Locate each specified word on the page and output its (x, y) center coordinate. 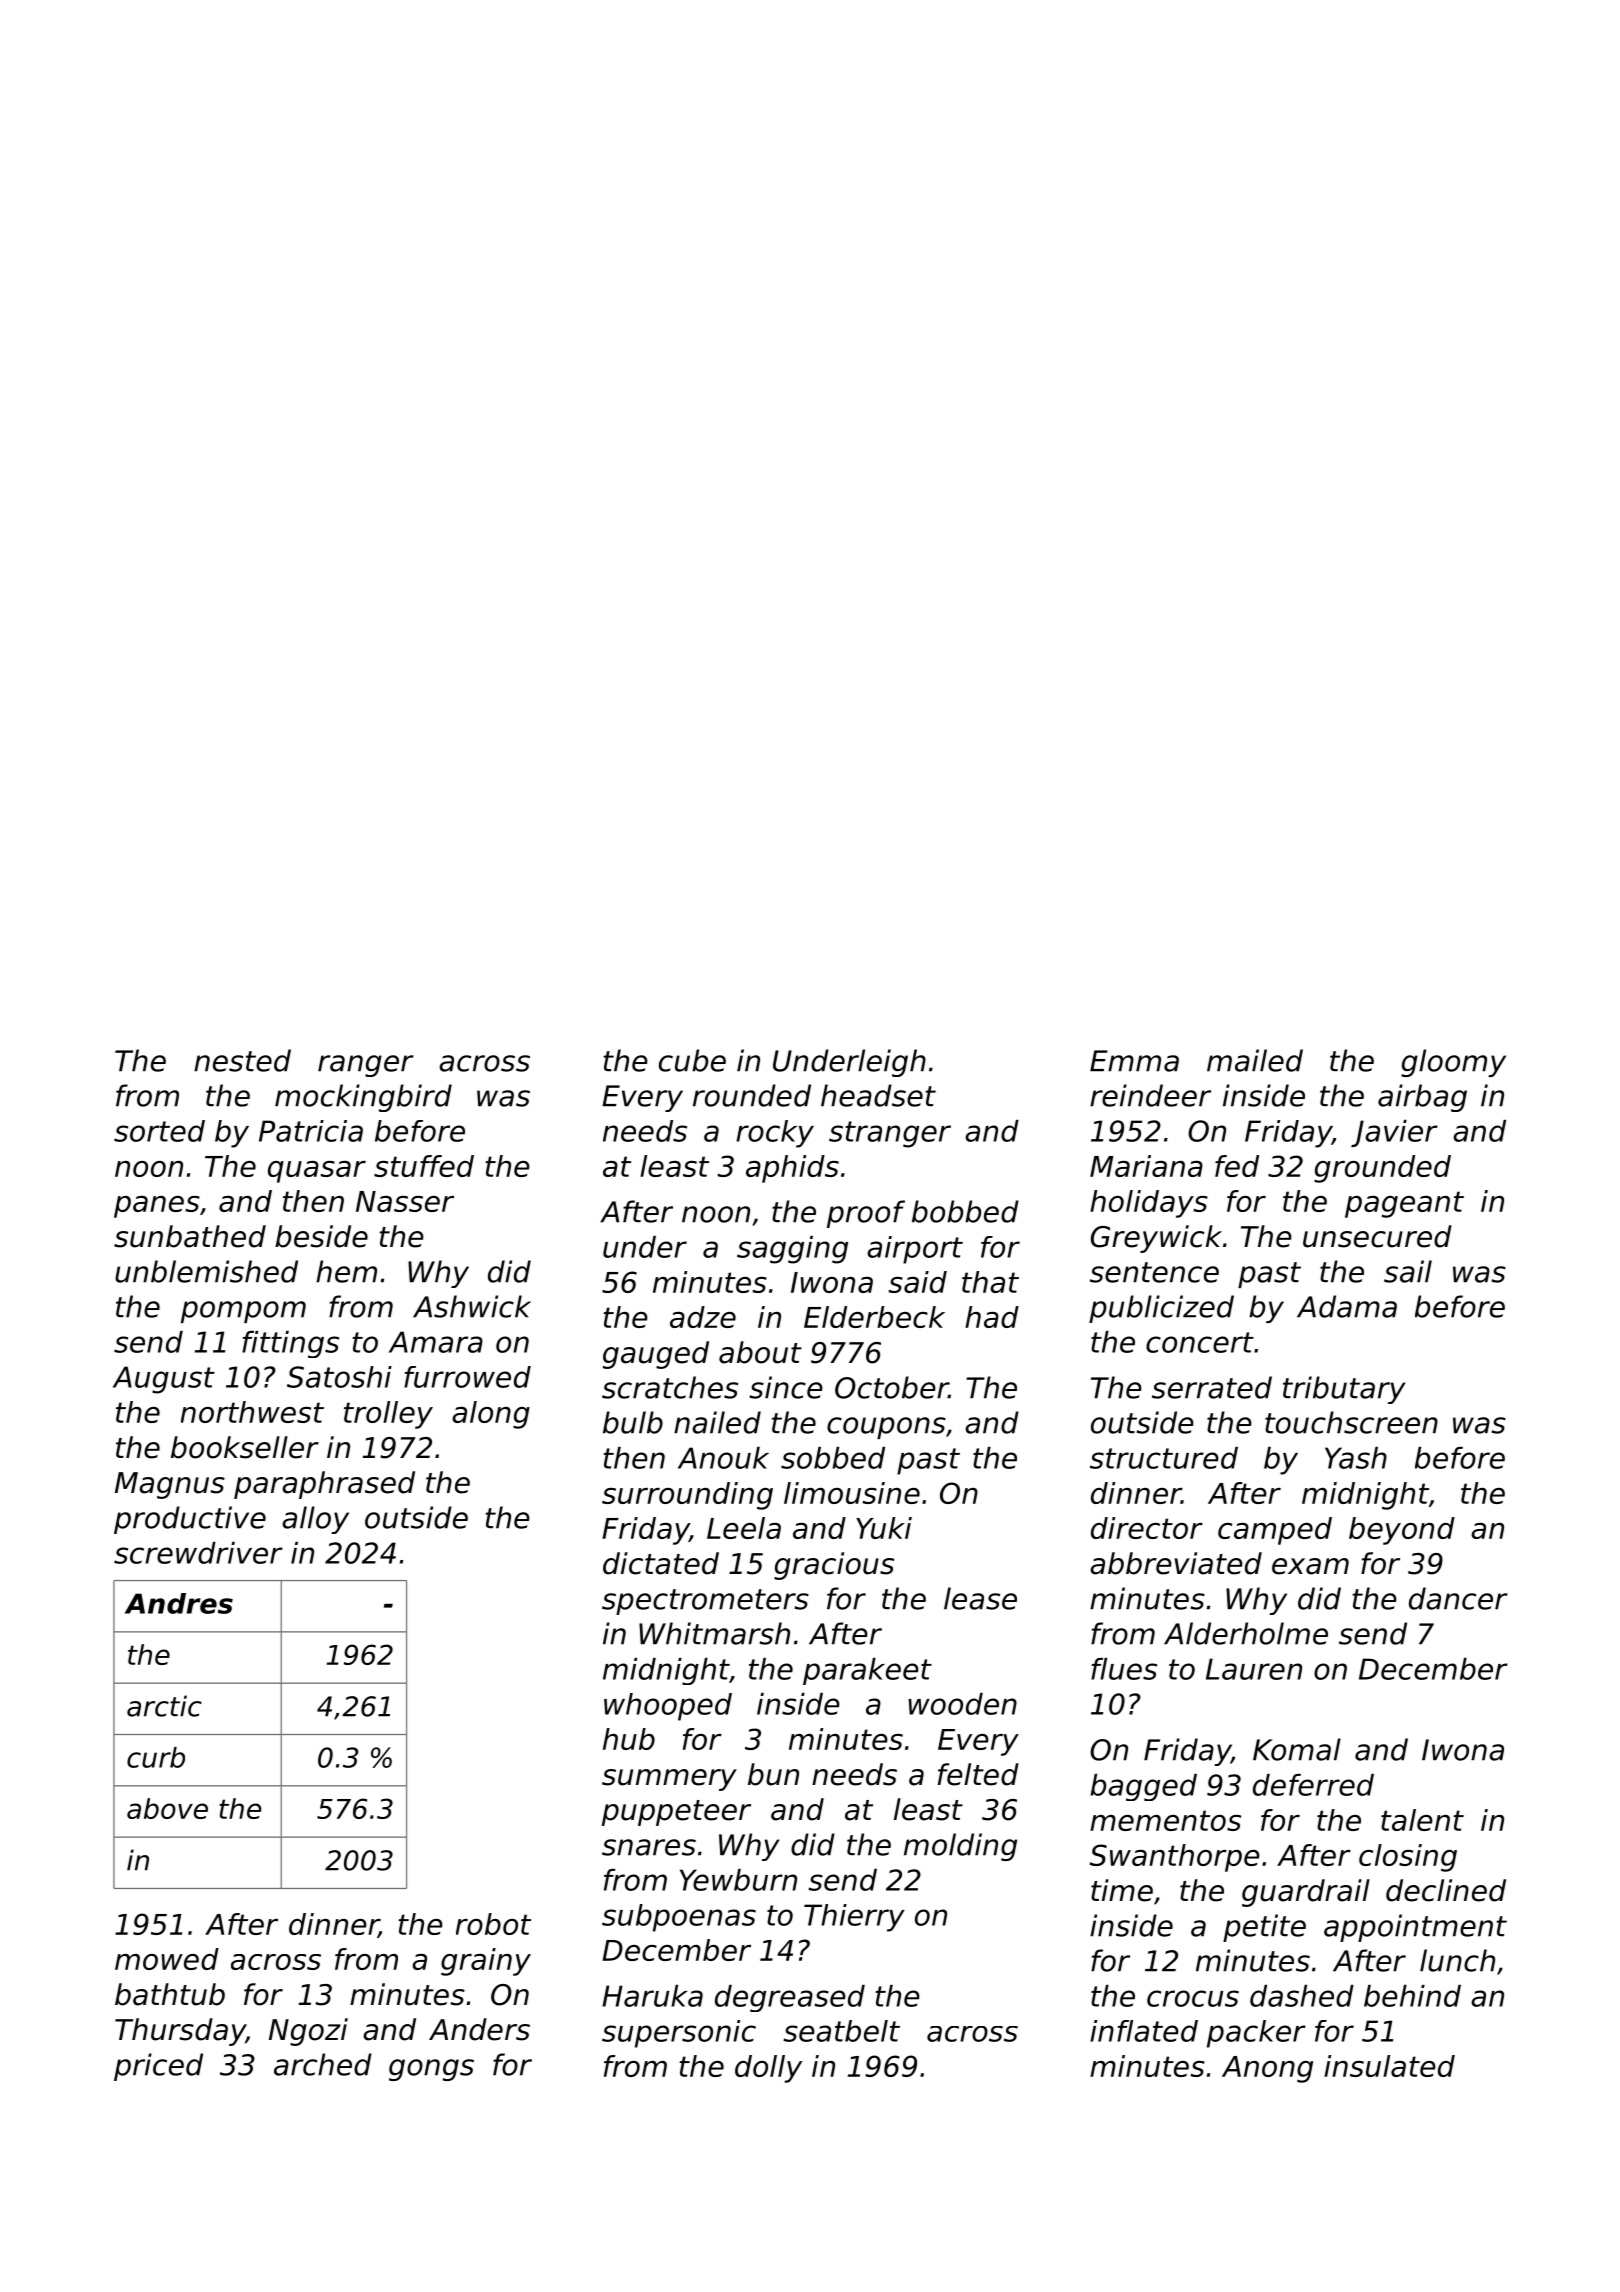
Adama (1347, 1306)
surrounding (687, 1496)
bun (773, 1774)
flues (1124, 1669)
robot (493, 1924)
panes (157, 1207)
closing (1408, 1858)
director (1147, 1528)
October (892, 1387)
